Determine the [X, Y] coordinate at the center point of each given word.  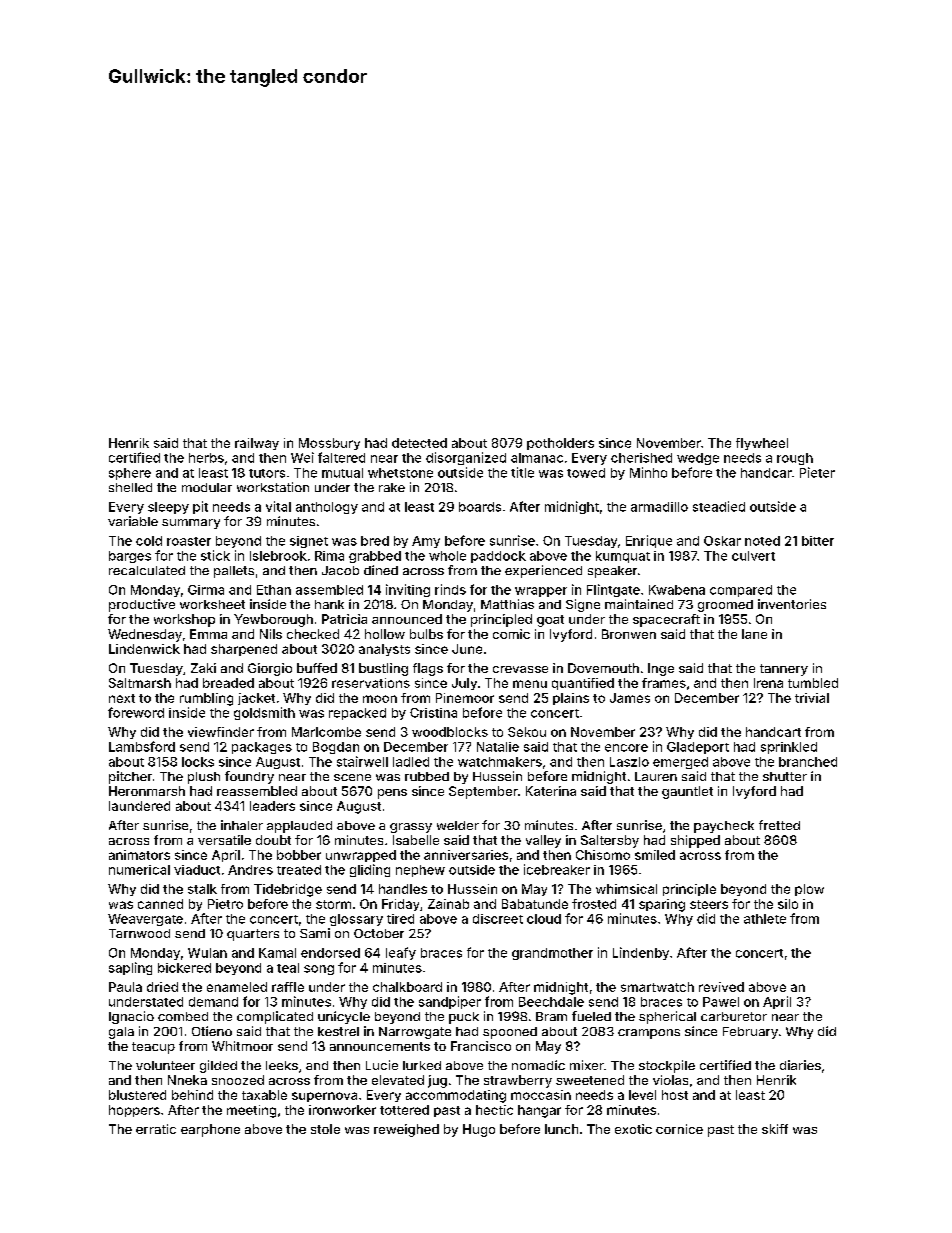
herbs [206, 458]
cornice [679, 1129]
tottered [404, 1110]
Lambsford [142, 746]
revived [721, 987]
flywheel [762, 444]
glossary [356, 920]
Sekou [527, 732]
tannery [784, 670]
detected [419, 443]
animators [139, 855]
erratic [156, 1129]
